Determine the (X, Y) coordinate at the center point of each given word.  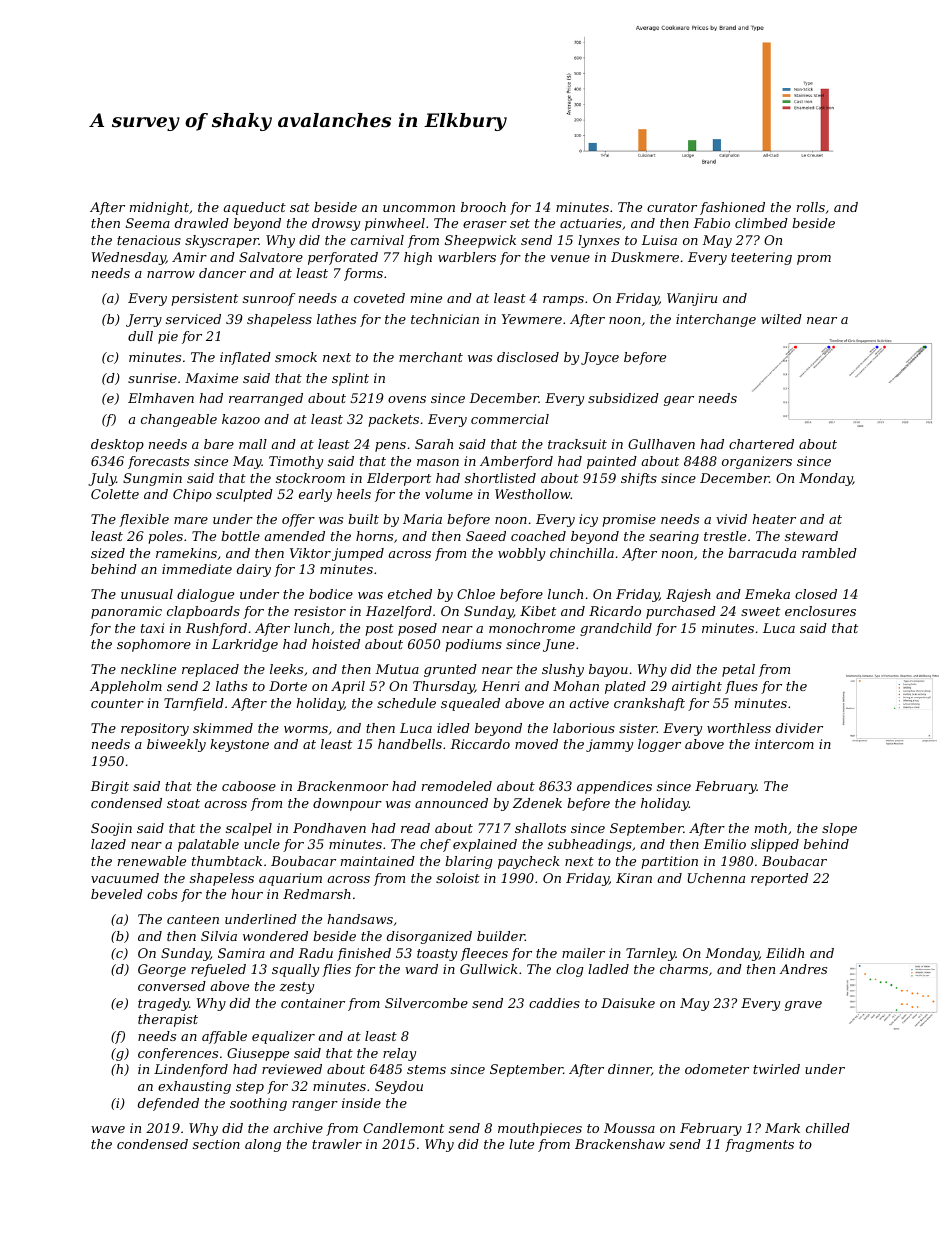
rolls (811, 207)
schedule (406, 703)
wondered (275, 936)
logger (659, 745)
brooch (483, 207)
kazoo (241, 419)
